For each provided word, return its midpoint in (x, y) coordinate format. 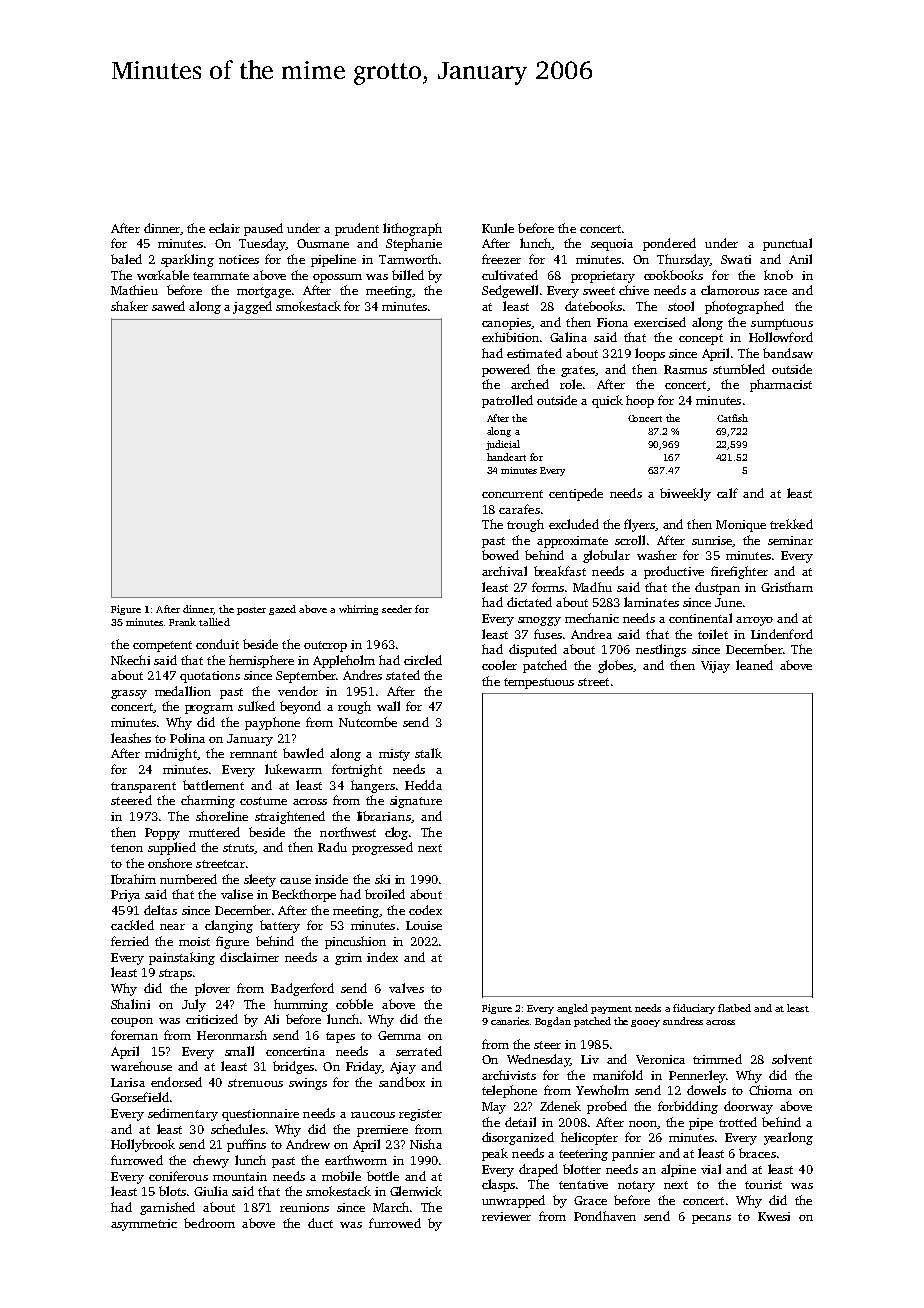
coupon (132, 1022)
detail (520, 1122)
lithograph (412, 229)
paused (263, 229)
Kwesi (774, 1216)
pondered (669, 244)
